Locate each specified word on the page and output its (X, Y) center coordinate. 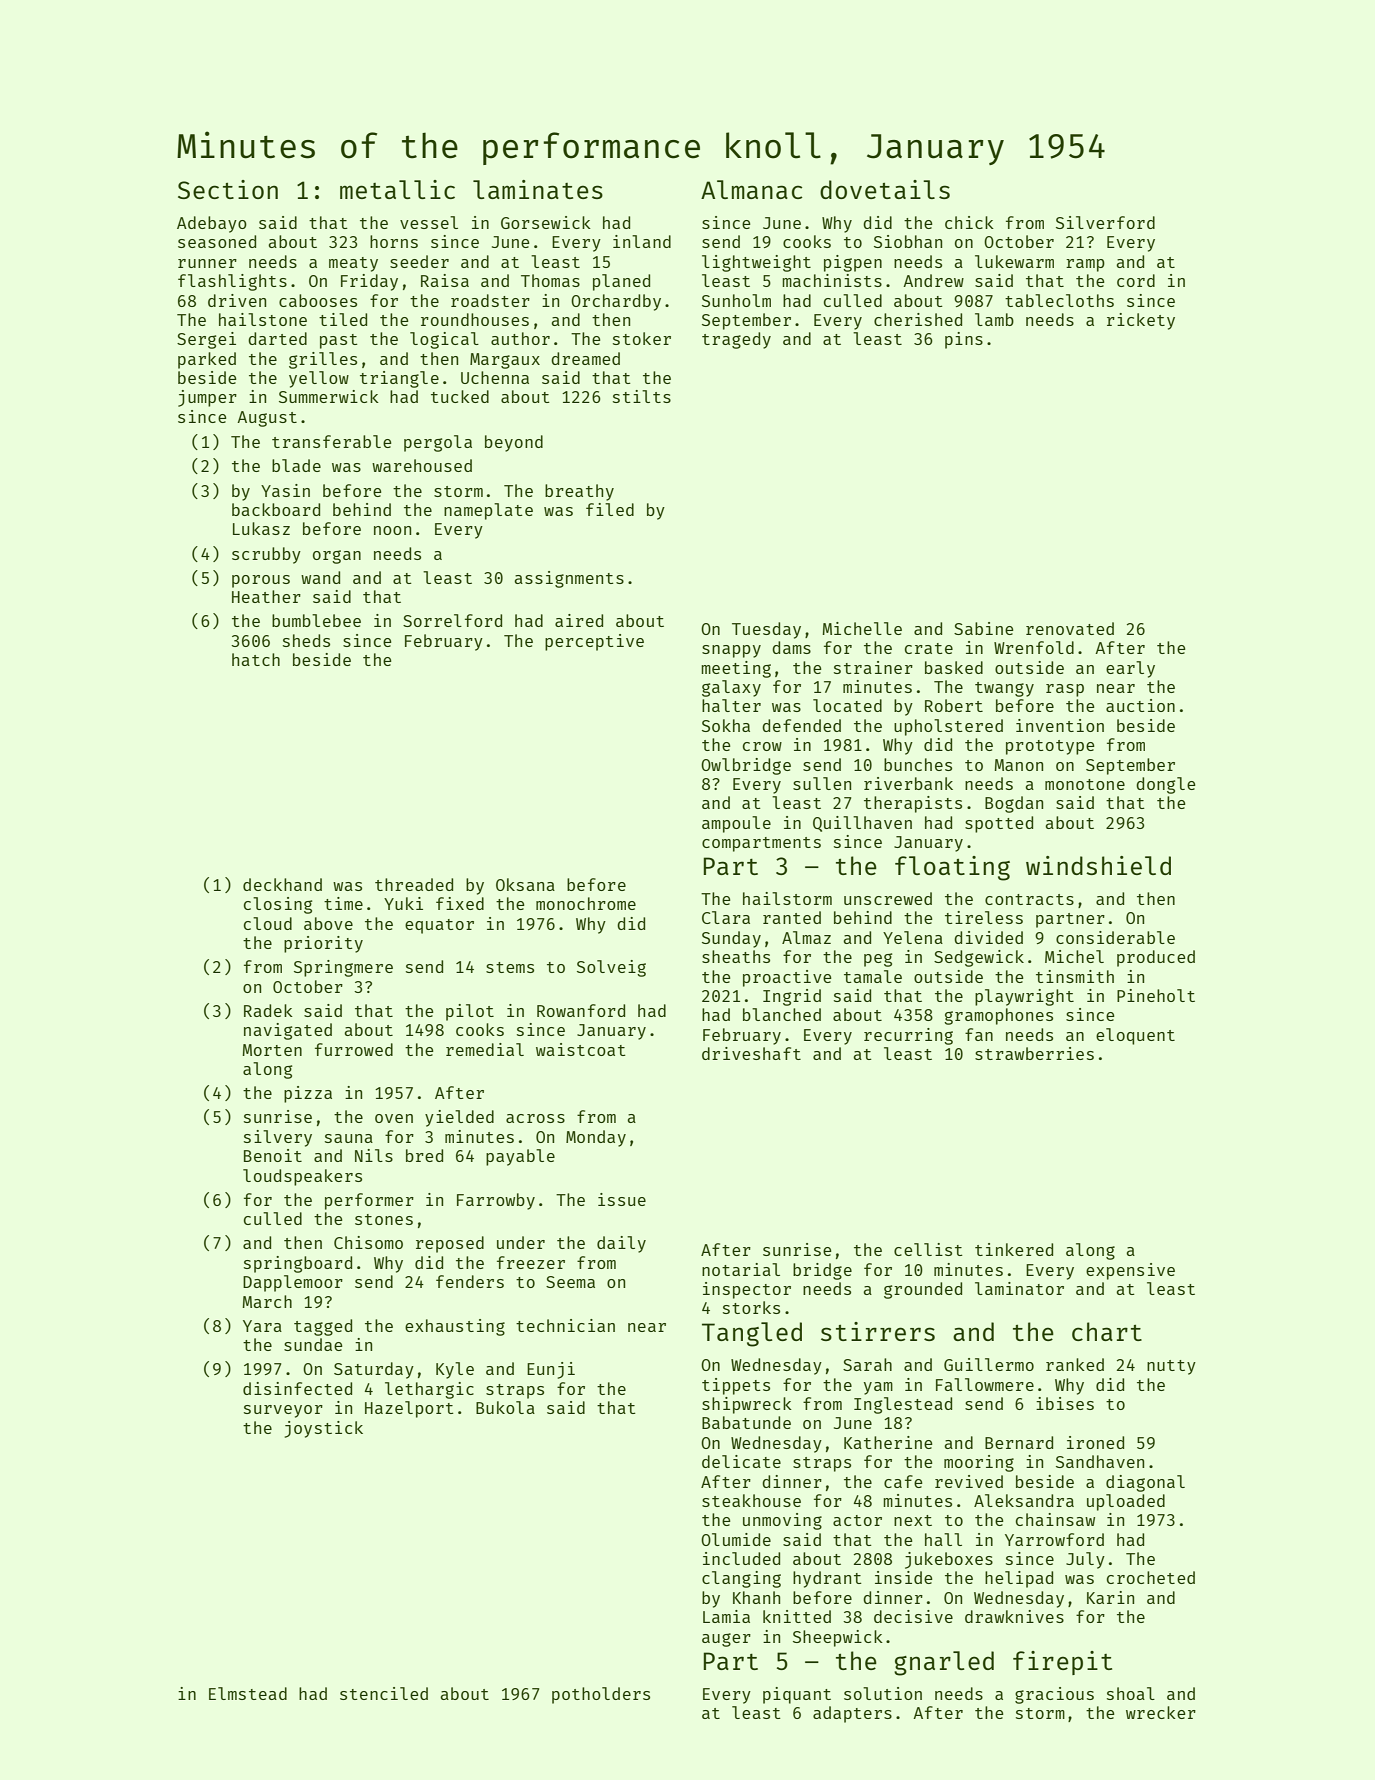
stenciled (384, 1693)
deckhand (282, 884)
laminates (538, 189)
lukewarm (1014, 261)
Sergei (206, 340)
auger (726, 1640)
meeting (736, 669)
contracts (1029, 899)
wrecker (1161, 1712)
